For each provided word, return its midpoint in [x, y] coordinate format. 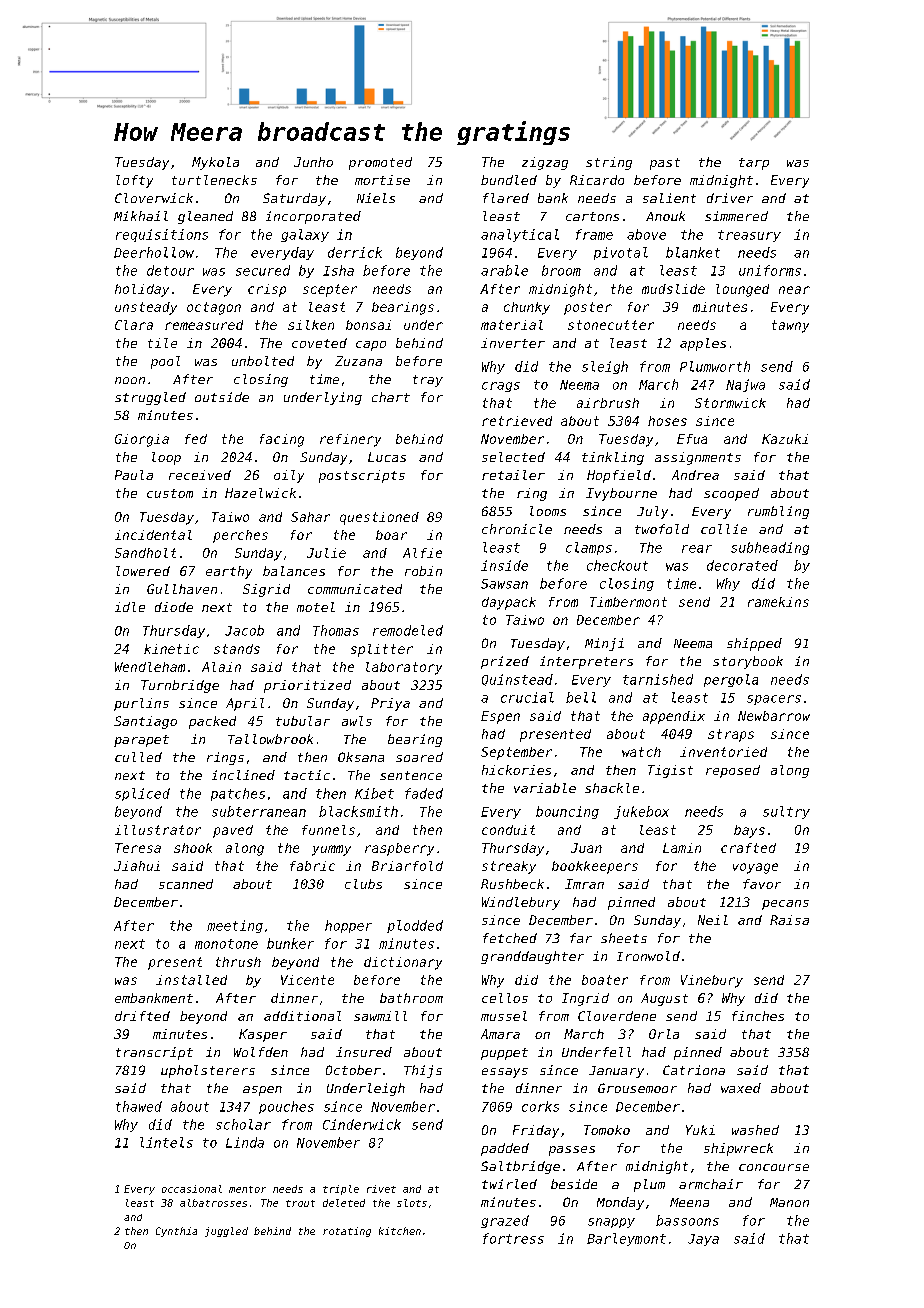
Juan [586, 848]
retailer [513, 475]
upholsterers [208, 1071]
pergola [731, 680]
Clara [134, 325]
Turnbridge [180, 686]
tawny [790, 326]
